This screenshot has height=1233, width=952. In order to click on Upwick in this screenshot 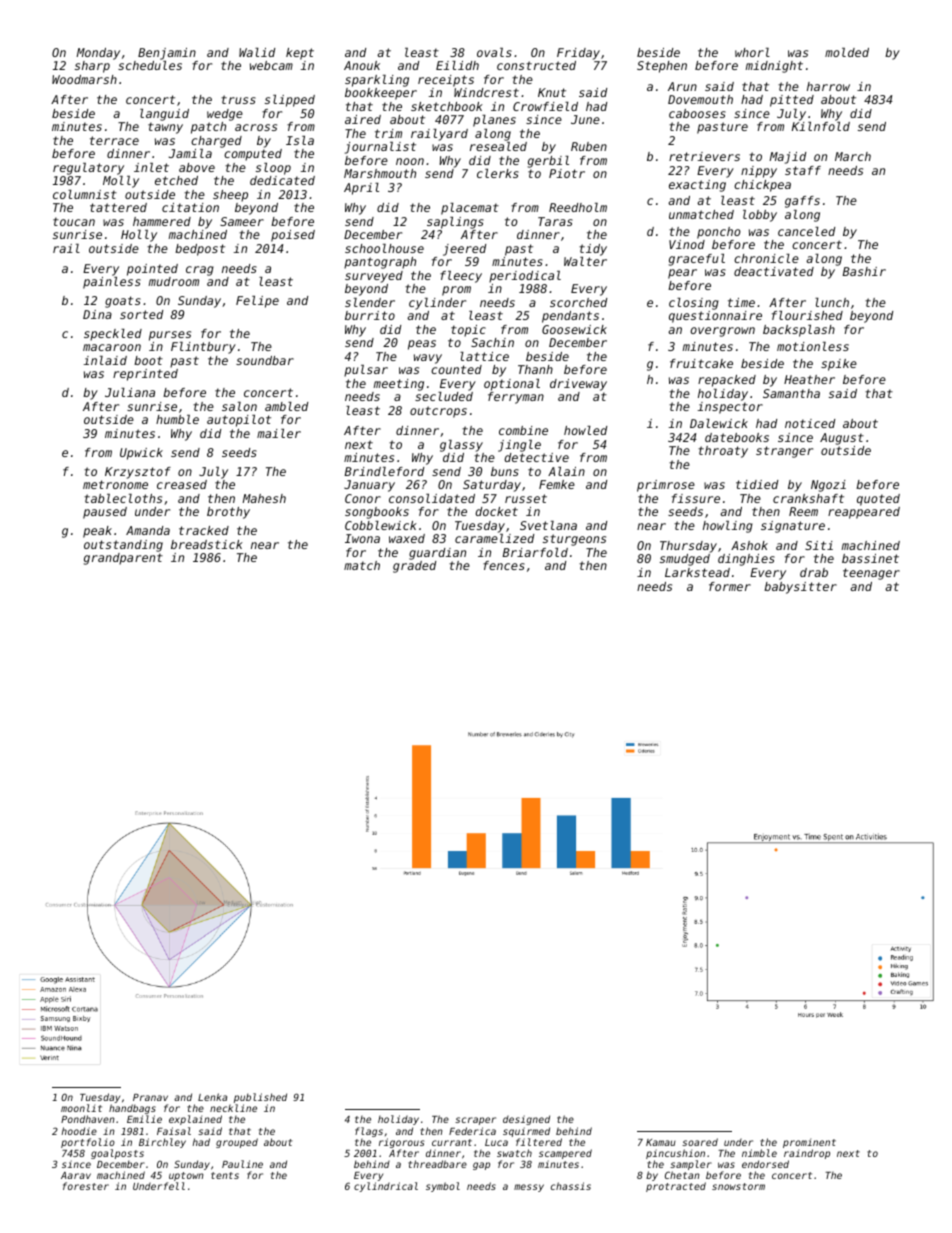, I will do `click(141, 454)`.
